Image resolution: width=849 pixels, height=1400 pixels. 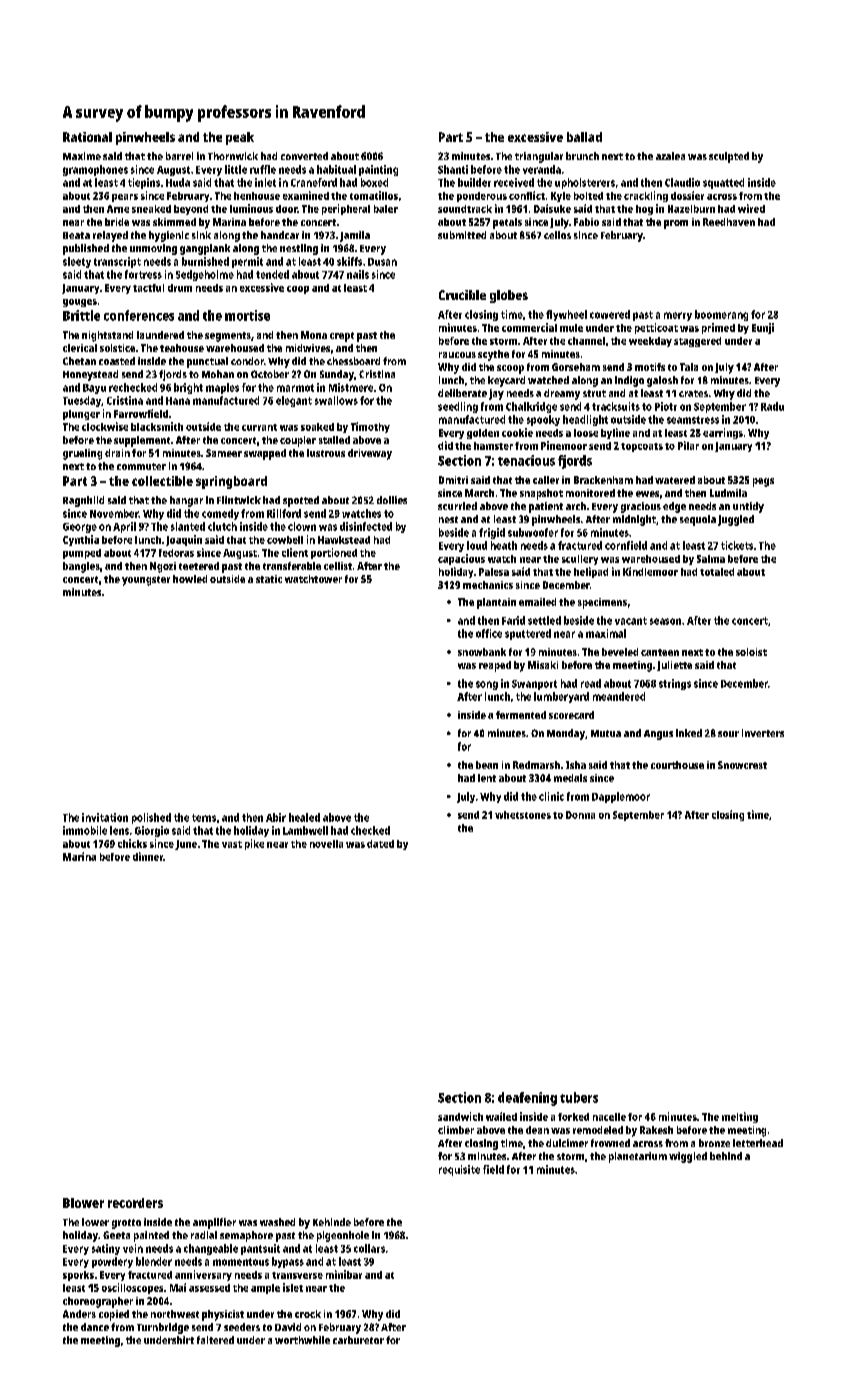 What do you see at coordinates (242, 1327) in the screenshot?
I see `seeders` at bounding box center [242, 1327].
